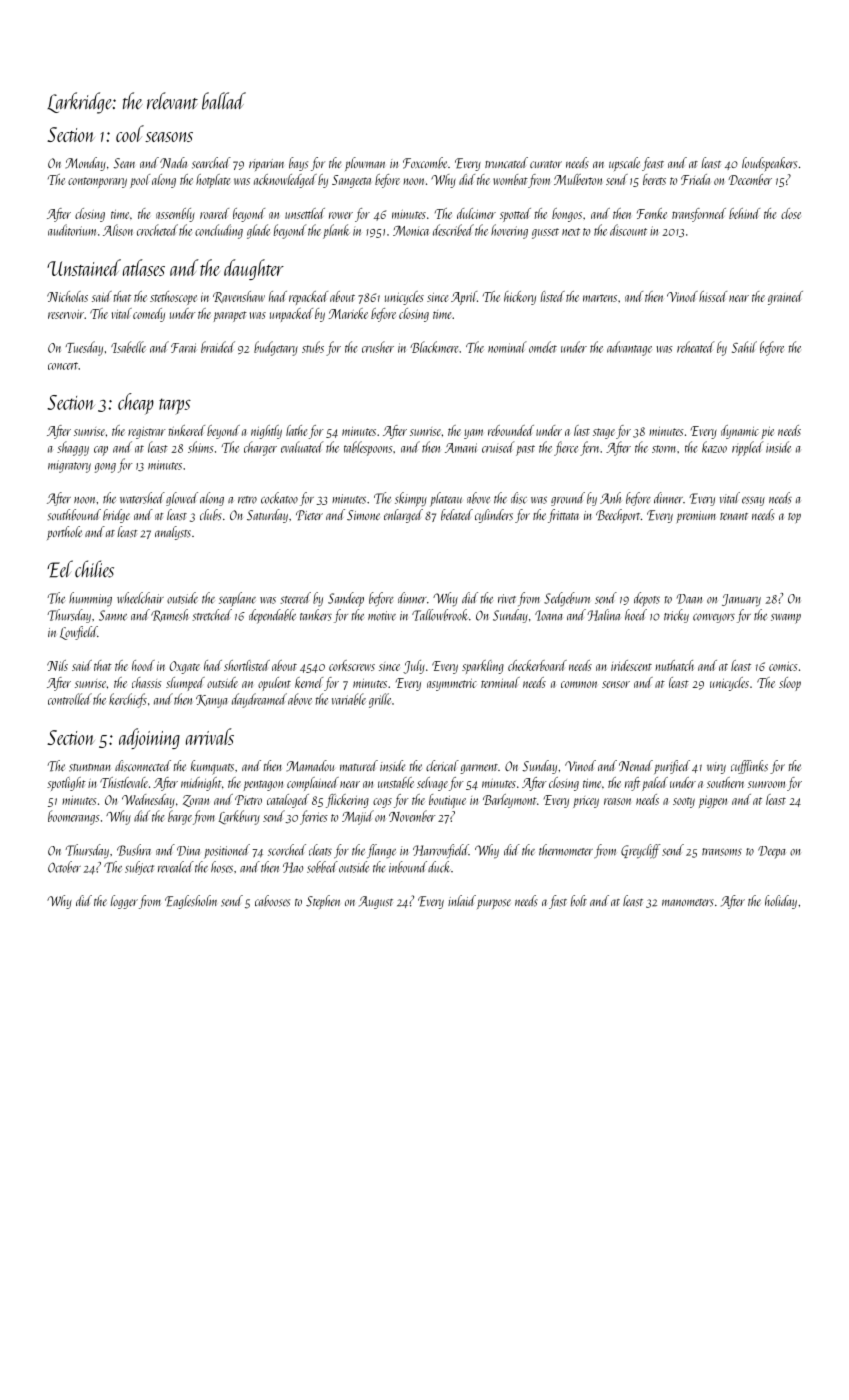 This screenshot has width=849, height=1400. I want to click on spotlight, so click(66, 784).
